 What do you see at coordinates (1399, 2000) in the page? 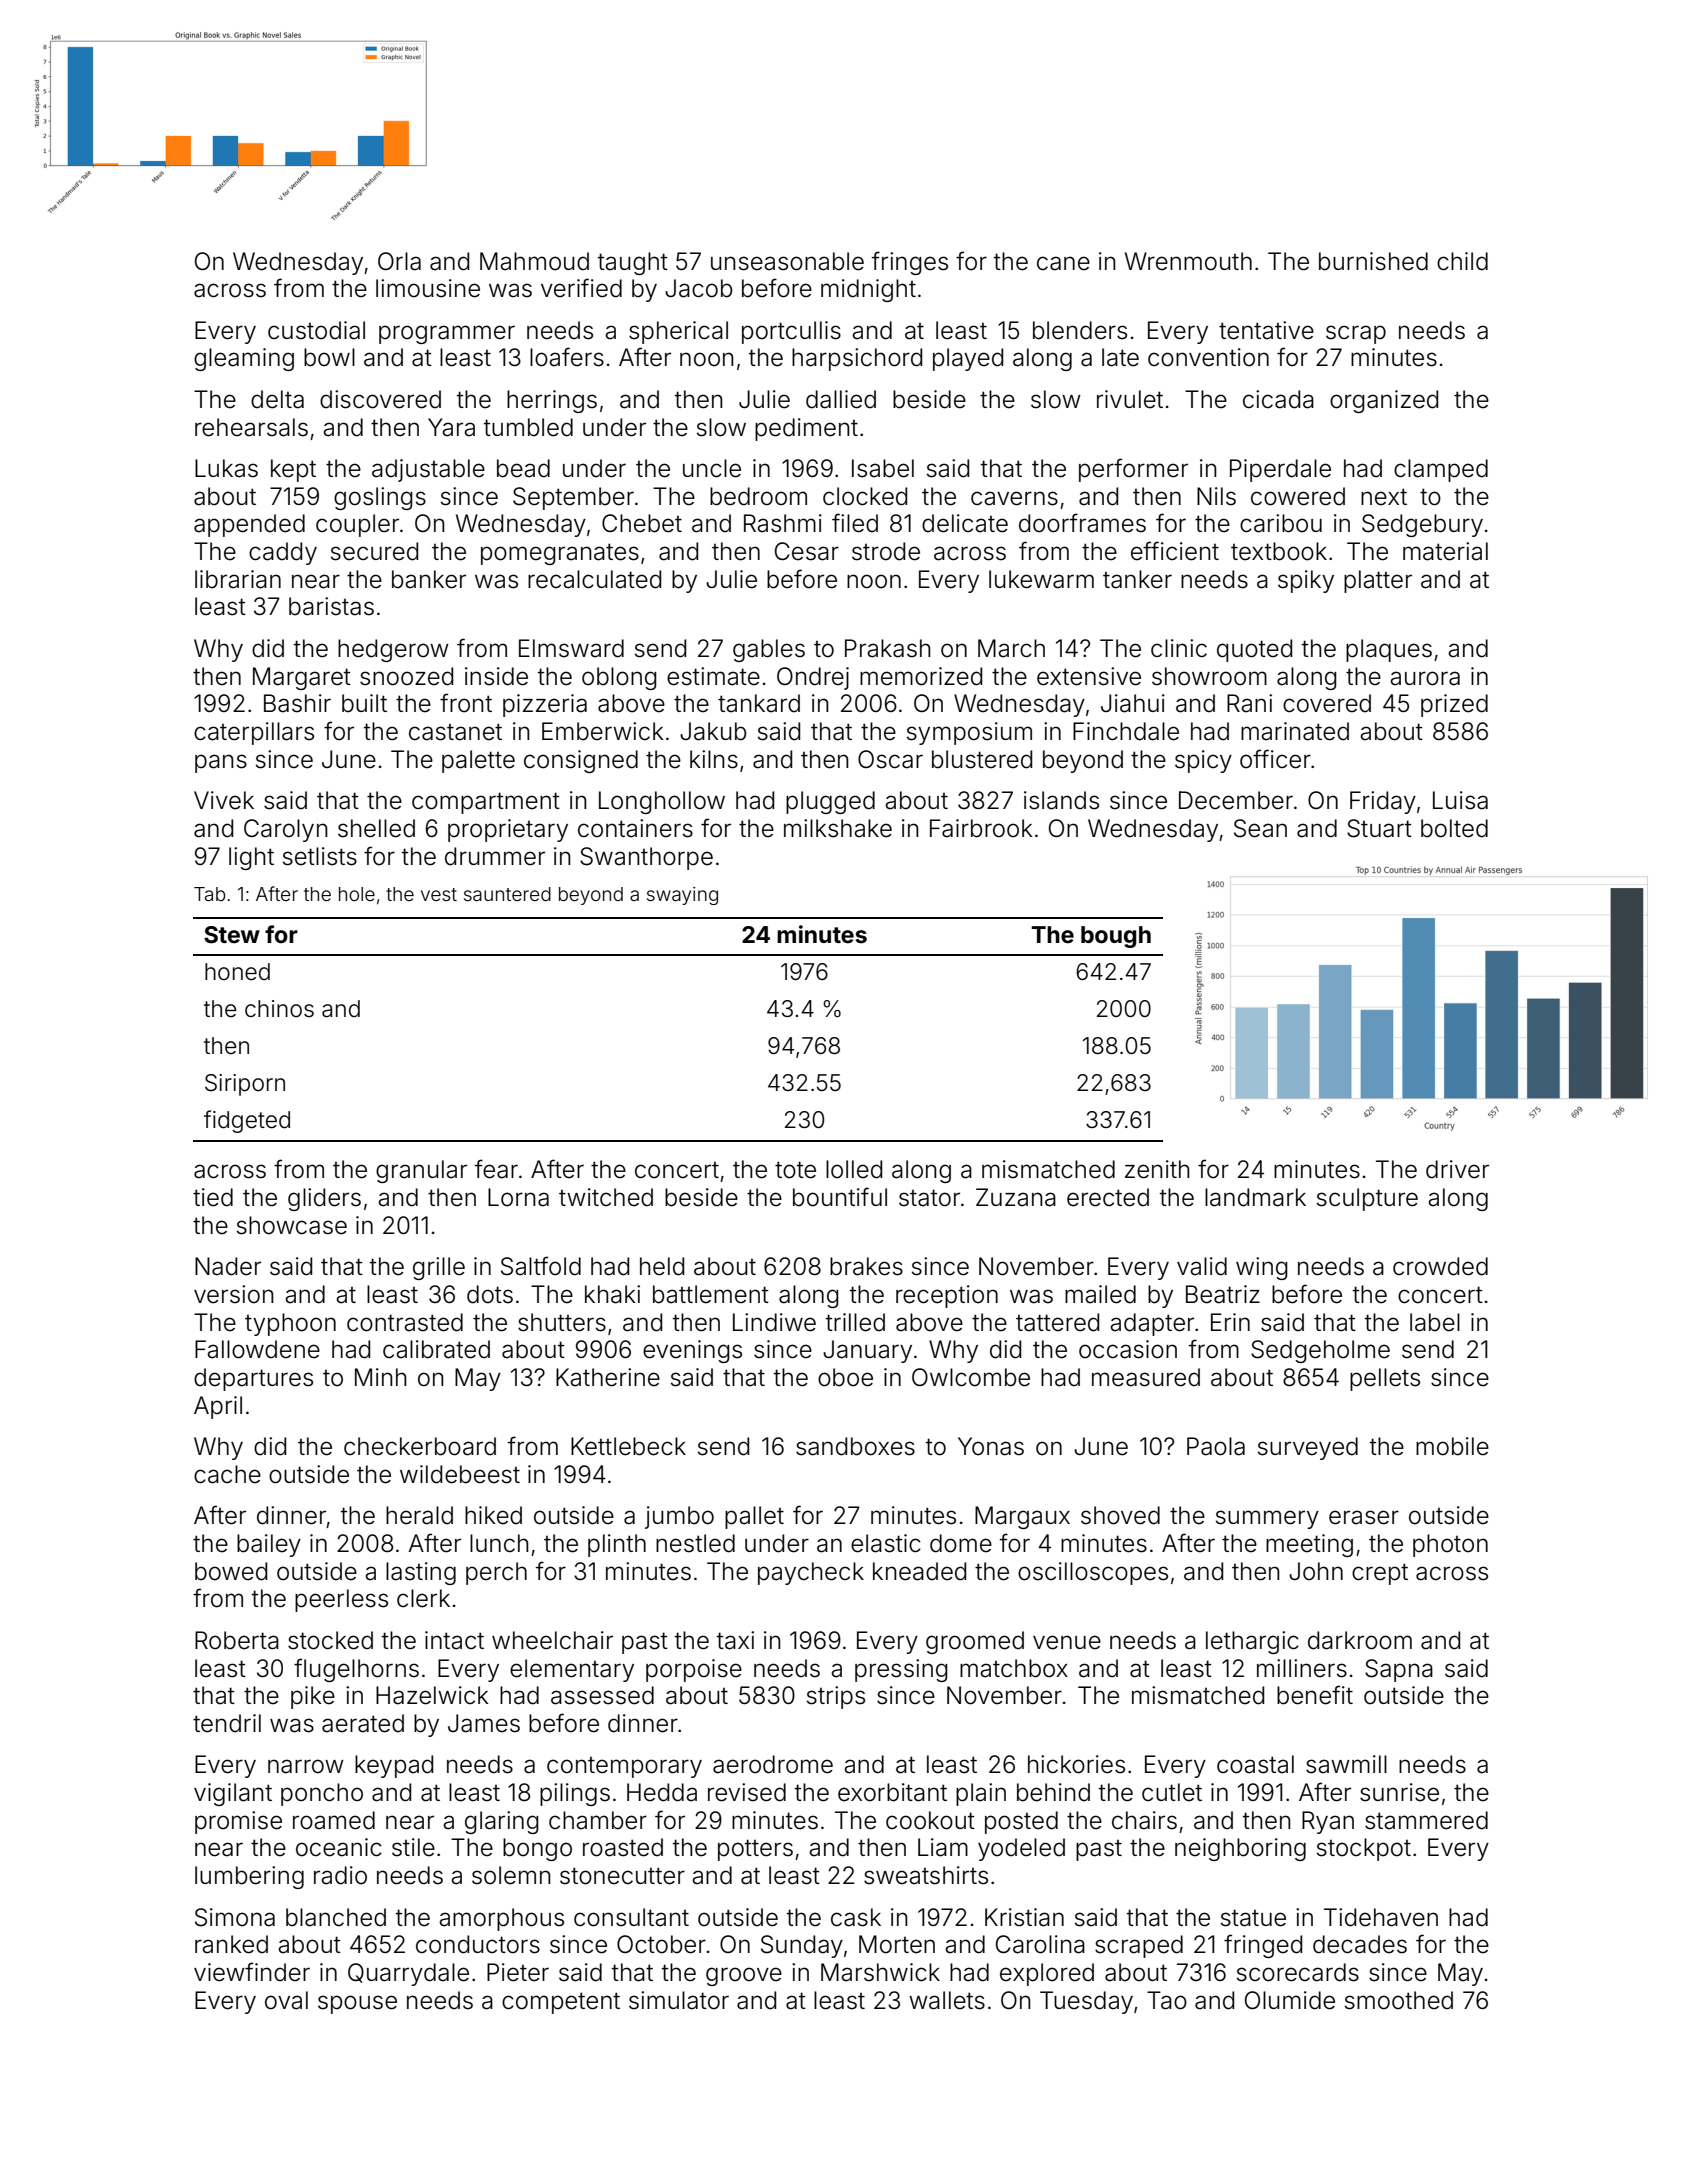
I see `smoothed` at bounding box center [1399, 2000].
